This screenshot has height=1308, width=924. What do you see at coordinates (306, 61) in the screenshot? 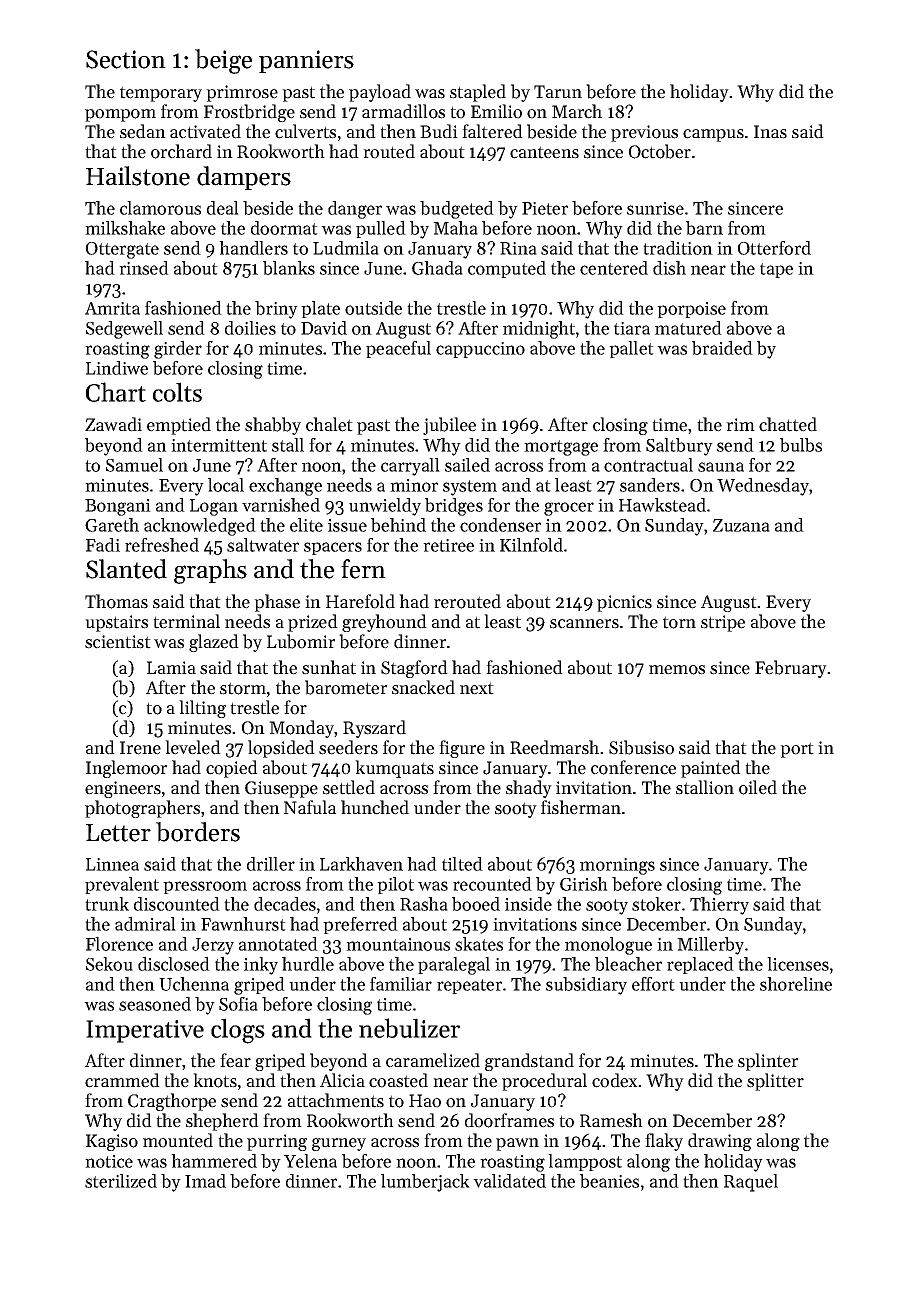
I see `panniers` at bounding box center [306, 61].
